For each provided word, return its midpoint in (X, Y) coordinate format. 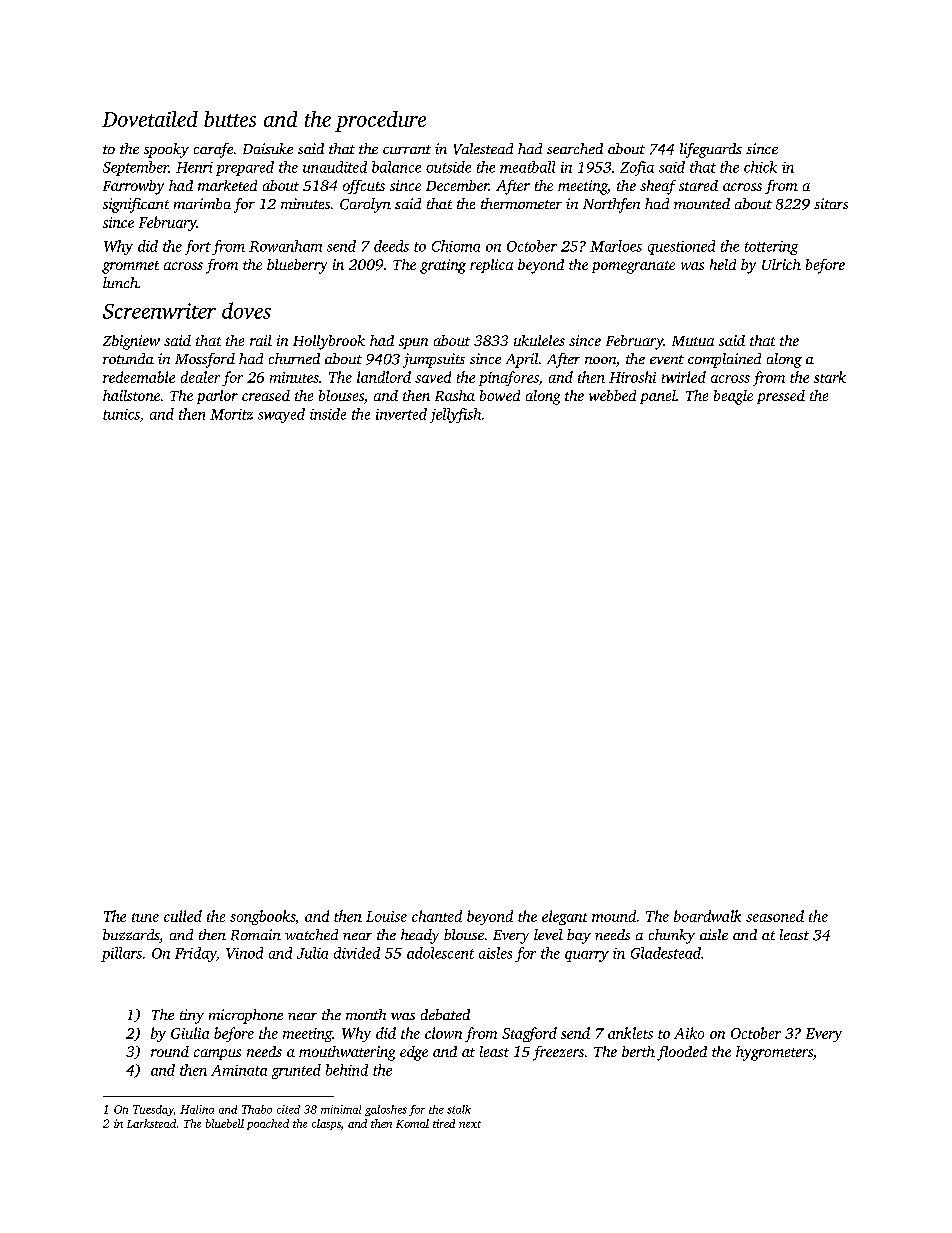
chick (760, 167)
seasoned (775, 916)
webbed (612, 395)
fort (198, 247)
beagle (733, 397)
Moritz (231, 414)
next (470, 1124)
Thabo (257, 1109)
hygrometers (774, 1053)
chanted (437, 916)
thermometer (521, 203)
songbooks (262, 917)
